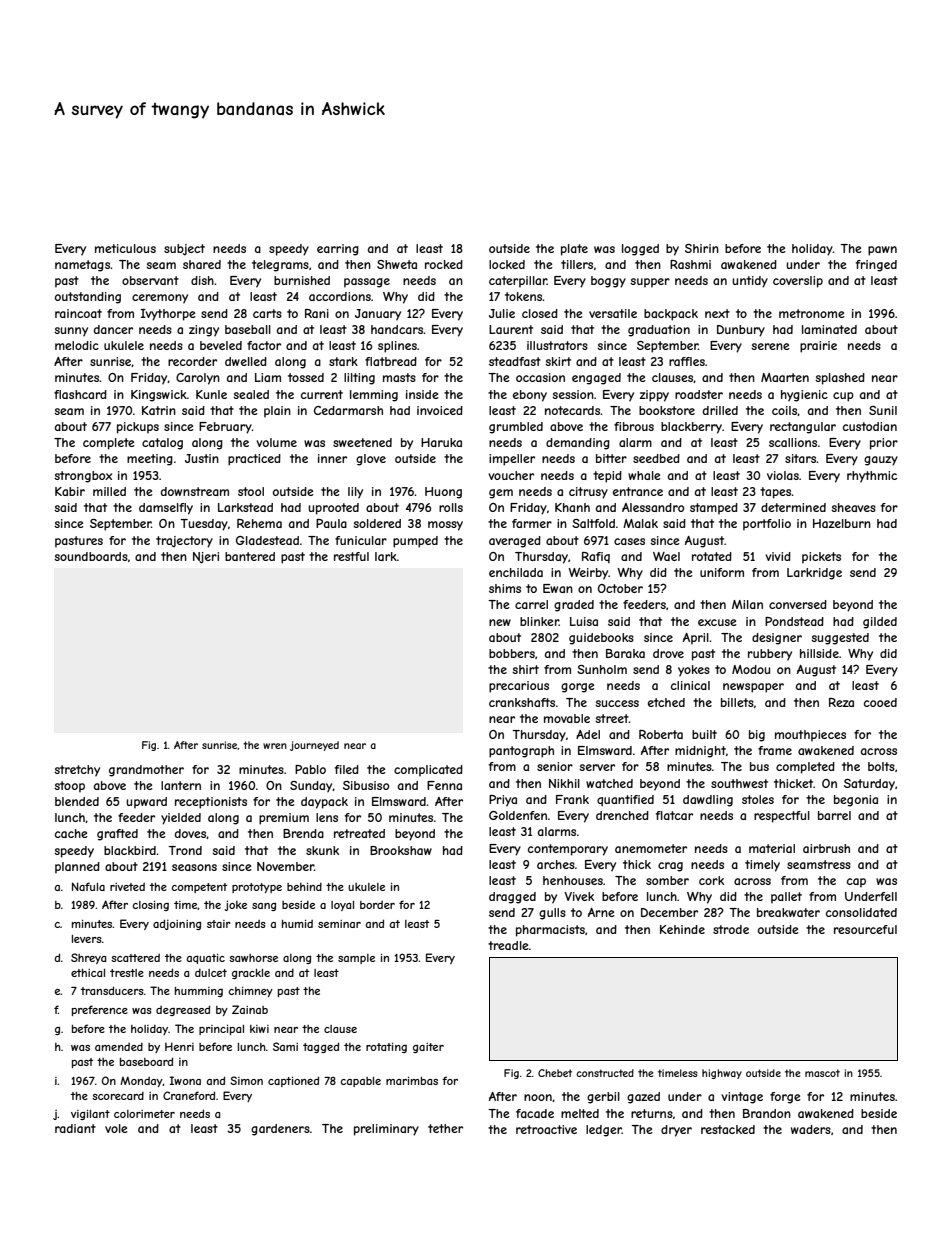 This image has height=1233, width=952. I want to click on Reza, so click(841, 702).
